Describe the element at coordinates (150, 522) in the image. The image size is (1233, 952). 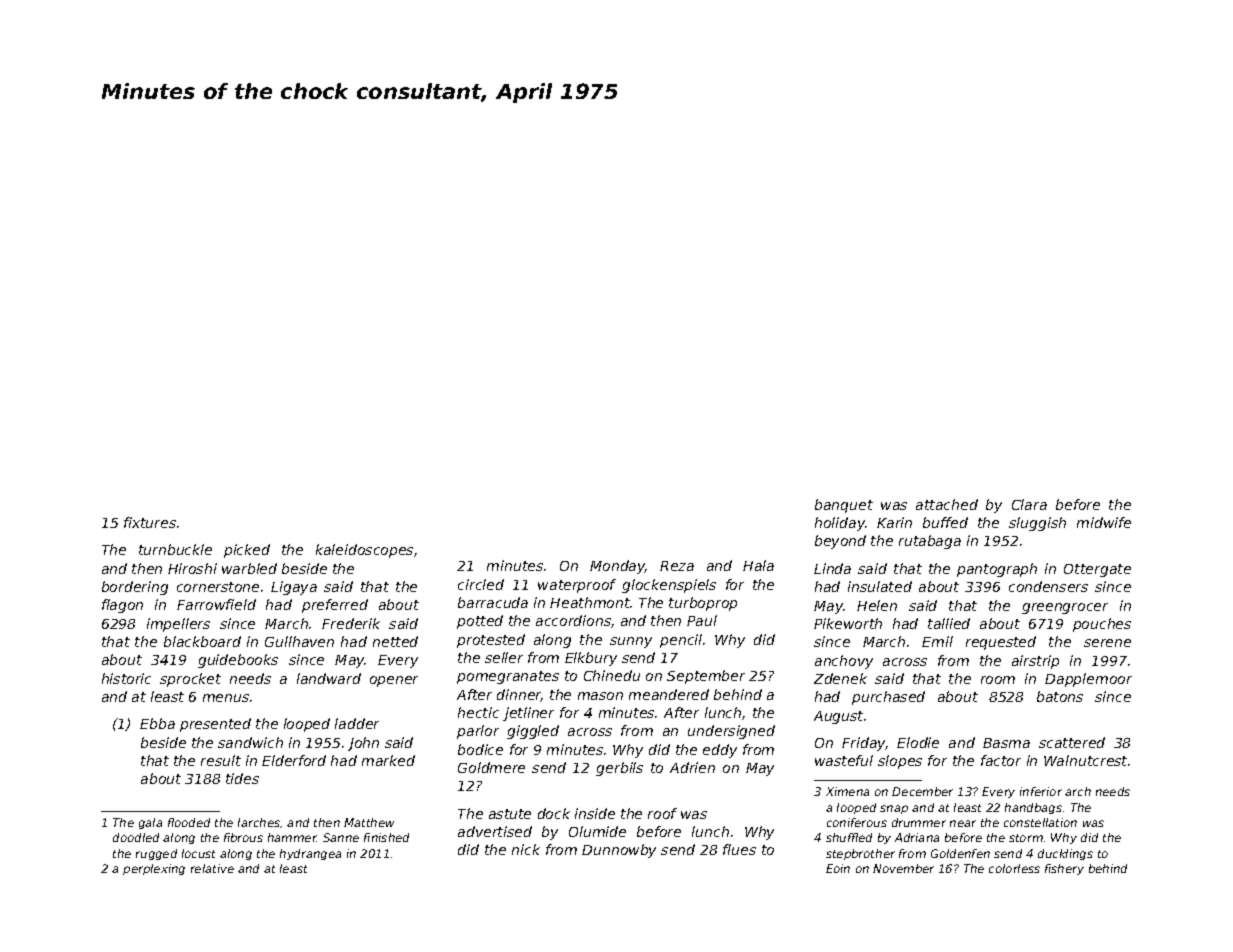
I see `fixtures` at that location.
